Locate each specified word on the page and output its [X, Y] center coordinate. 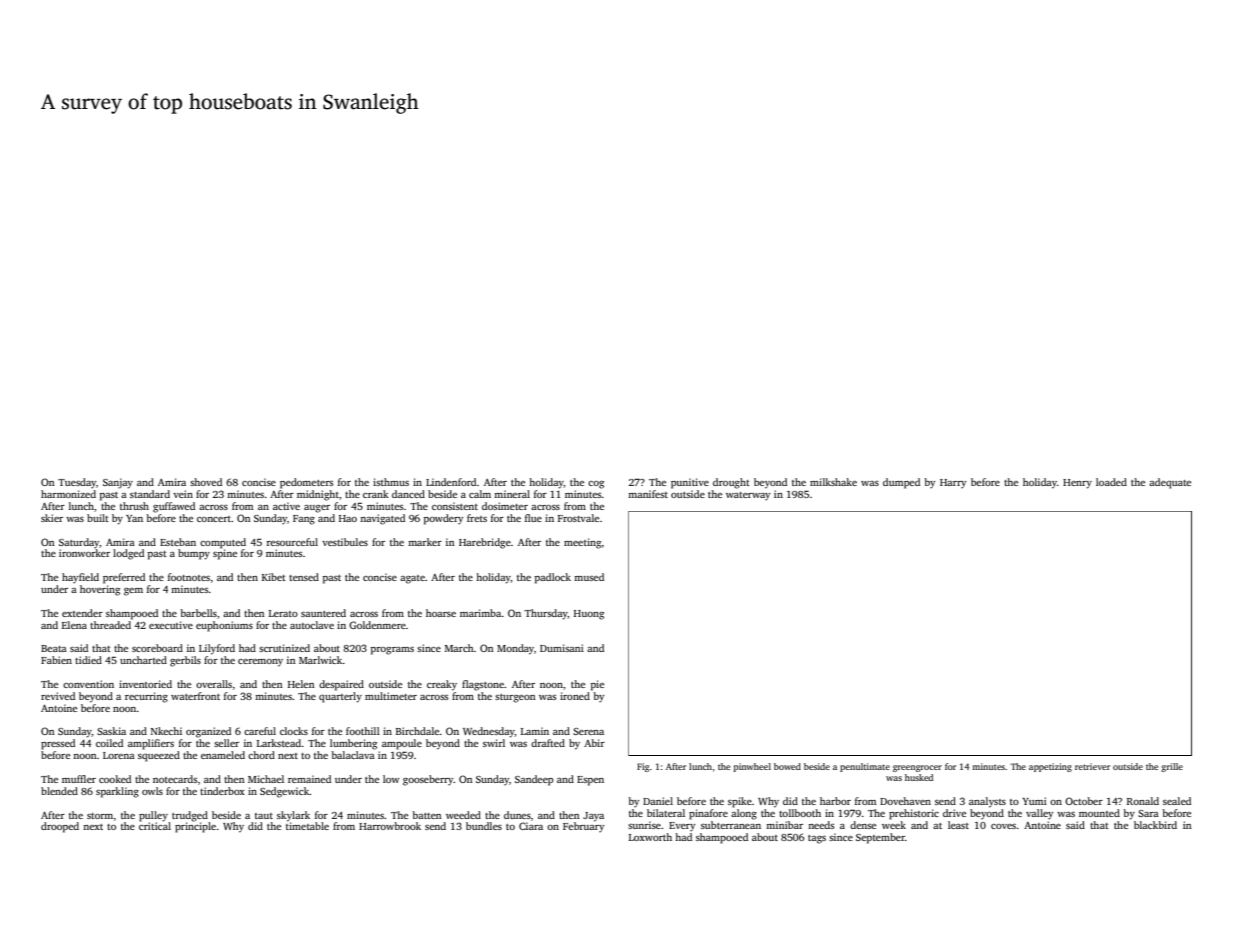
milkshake [833, 482]
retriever [1092, 766]
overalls [214, 684]
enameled [223, 755]
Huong [589, 615]
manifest [648, 494]
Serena [588, 731]
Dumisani [562, 648]
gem [133, 592]
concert [214, 519]
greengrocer [917, 768]
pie [597, 685]
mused [589, 577]
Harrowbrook [390, 826]
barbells [198, 613]
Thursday [546, 614]
